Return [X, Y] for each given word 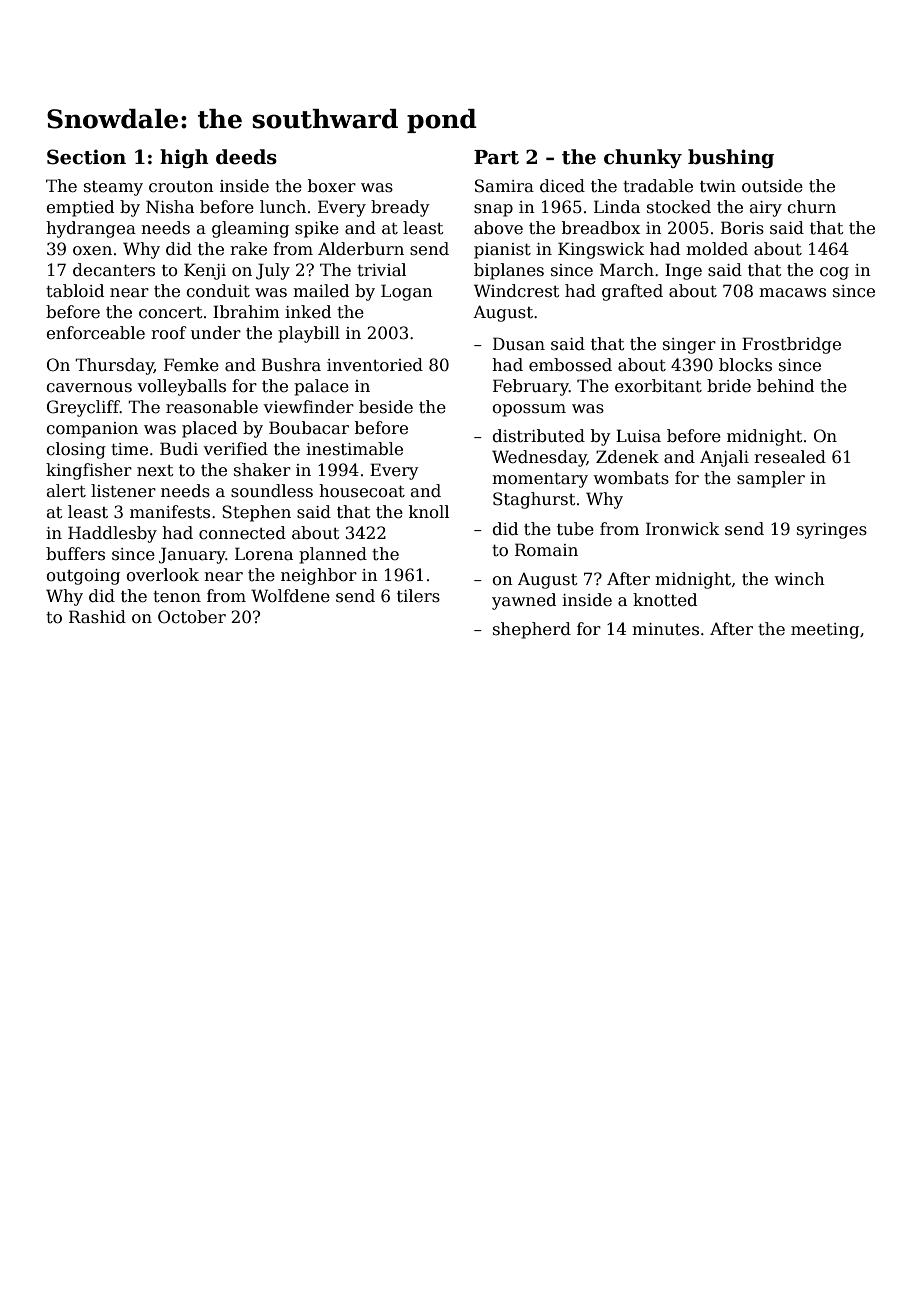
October [192, 617]
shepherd [532, 630]
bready [400, 208]
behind [785, 386]
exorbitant [658, 386]
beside [386, 407]
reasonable [212, 407]
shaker [262, 470]
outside [772, 186]
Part [496, 157]
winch [799, 579]
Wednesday [539, 458]
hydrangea [91, 229]
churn [811, 207]
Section [86, 157]
